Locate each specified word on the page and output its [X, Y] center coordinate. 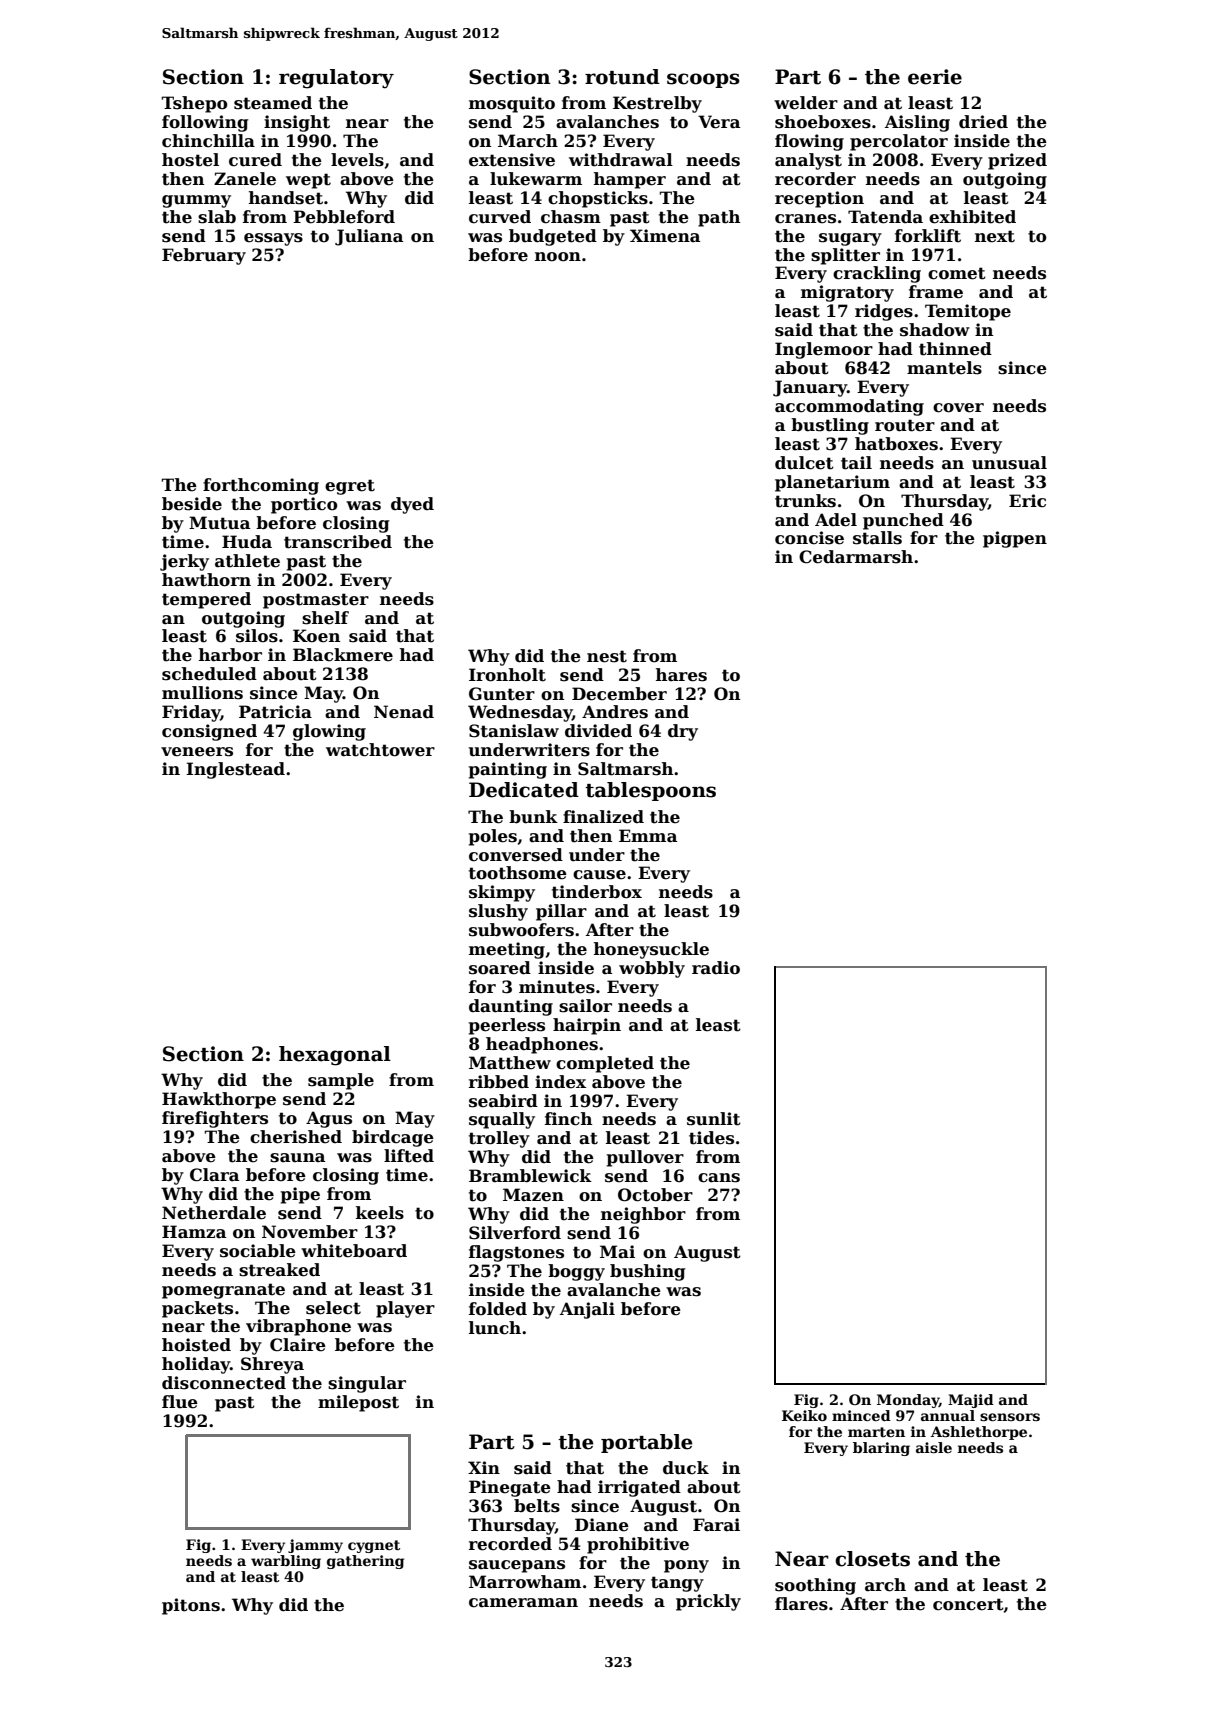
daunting [511, 1007]
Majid [971, 1401]
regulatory [336, 79]
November [310, 1232]
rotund [622, 77]
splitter [845, 256]
